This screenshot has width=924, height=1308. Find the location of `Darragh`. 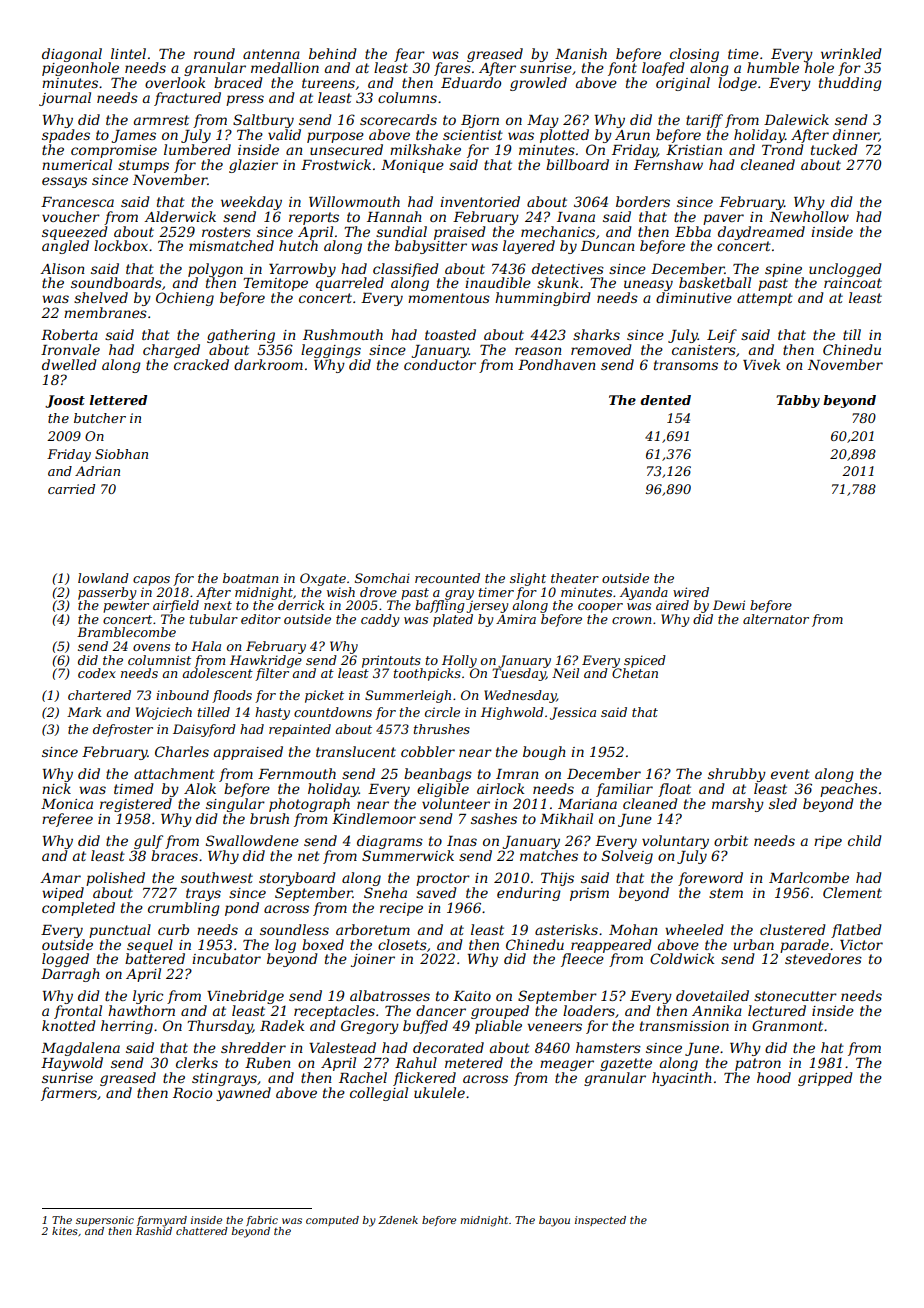

Darragh is located at coordinates (70, 975).
